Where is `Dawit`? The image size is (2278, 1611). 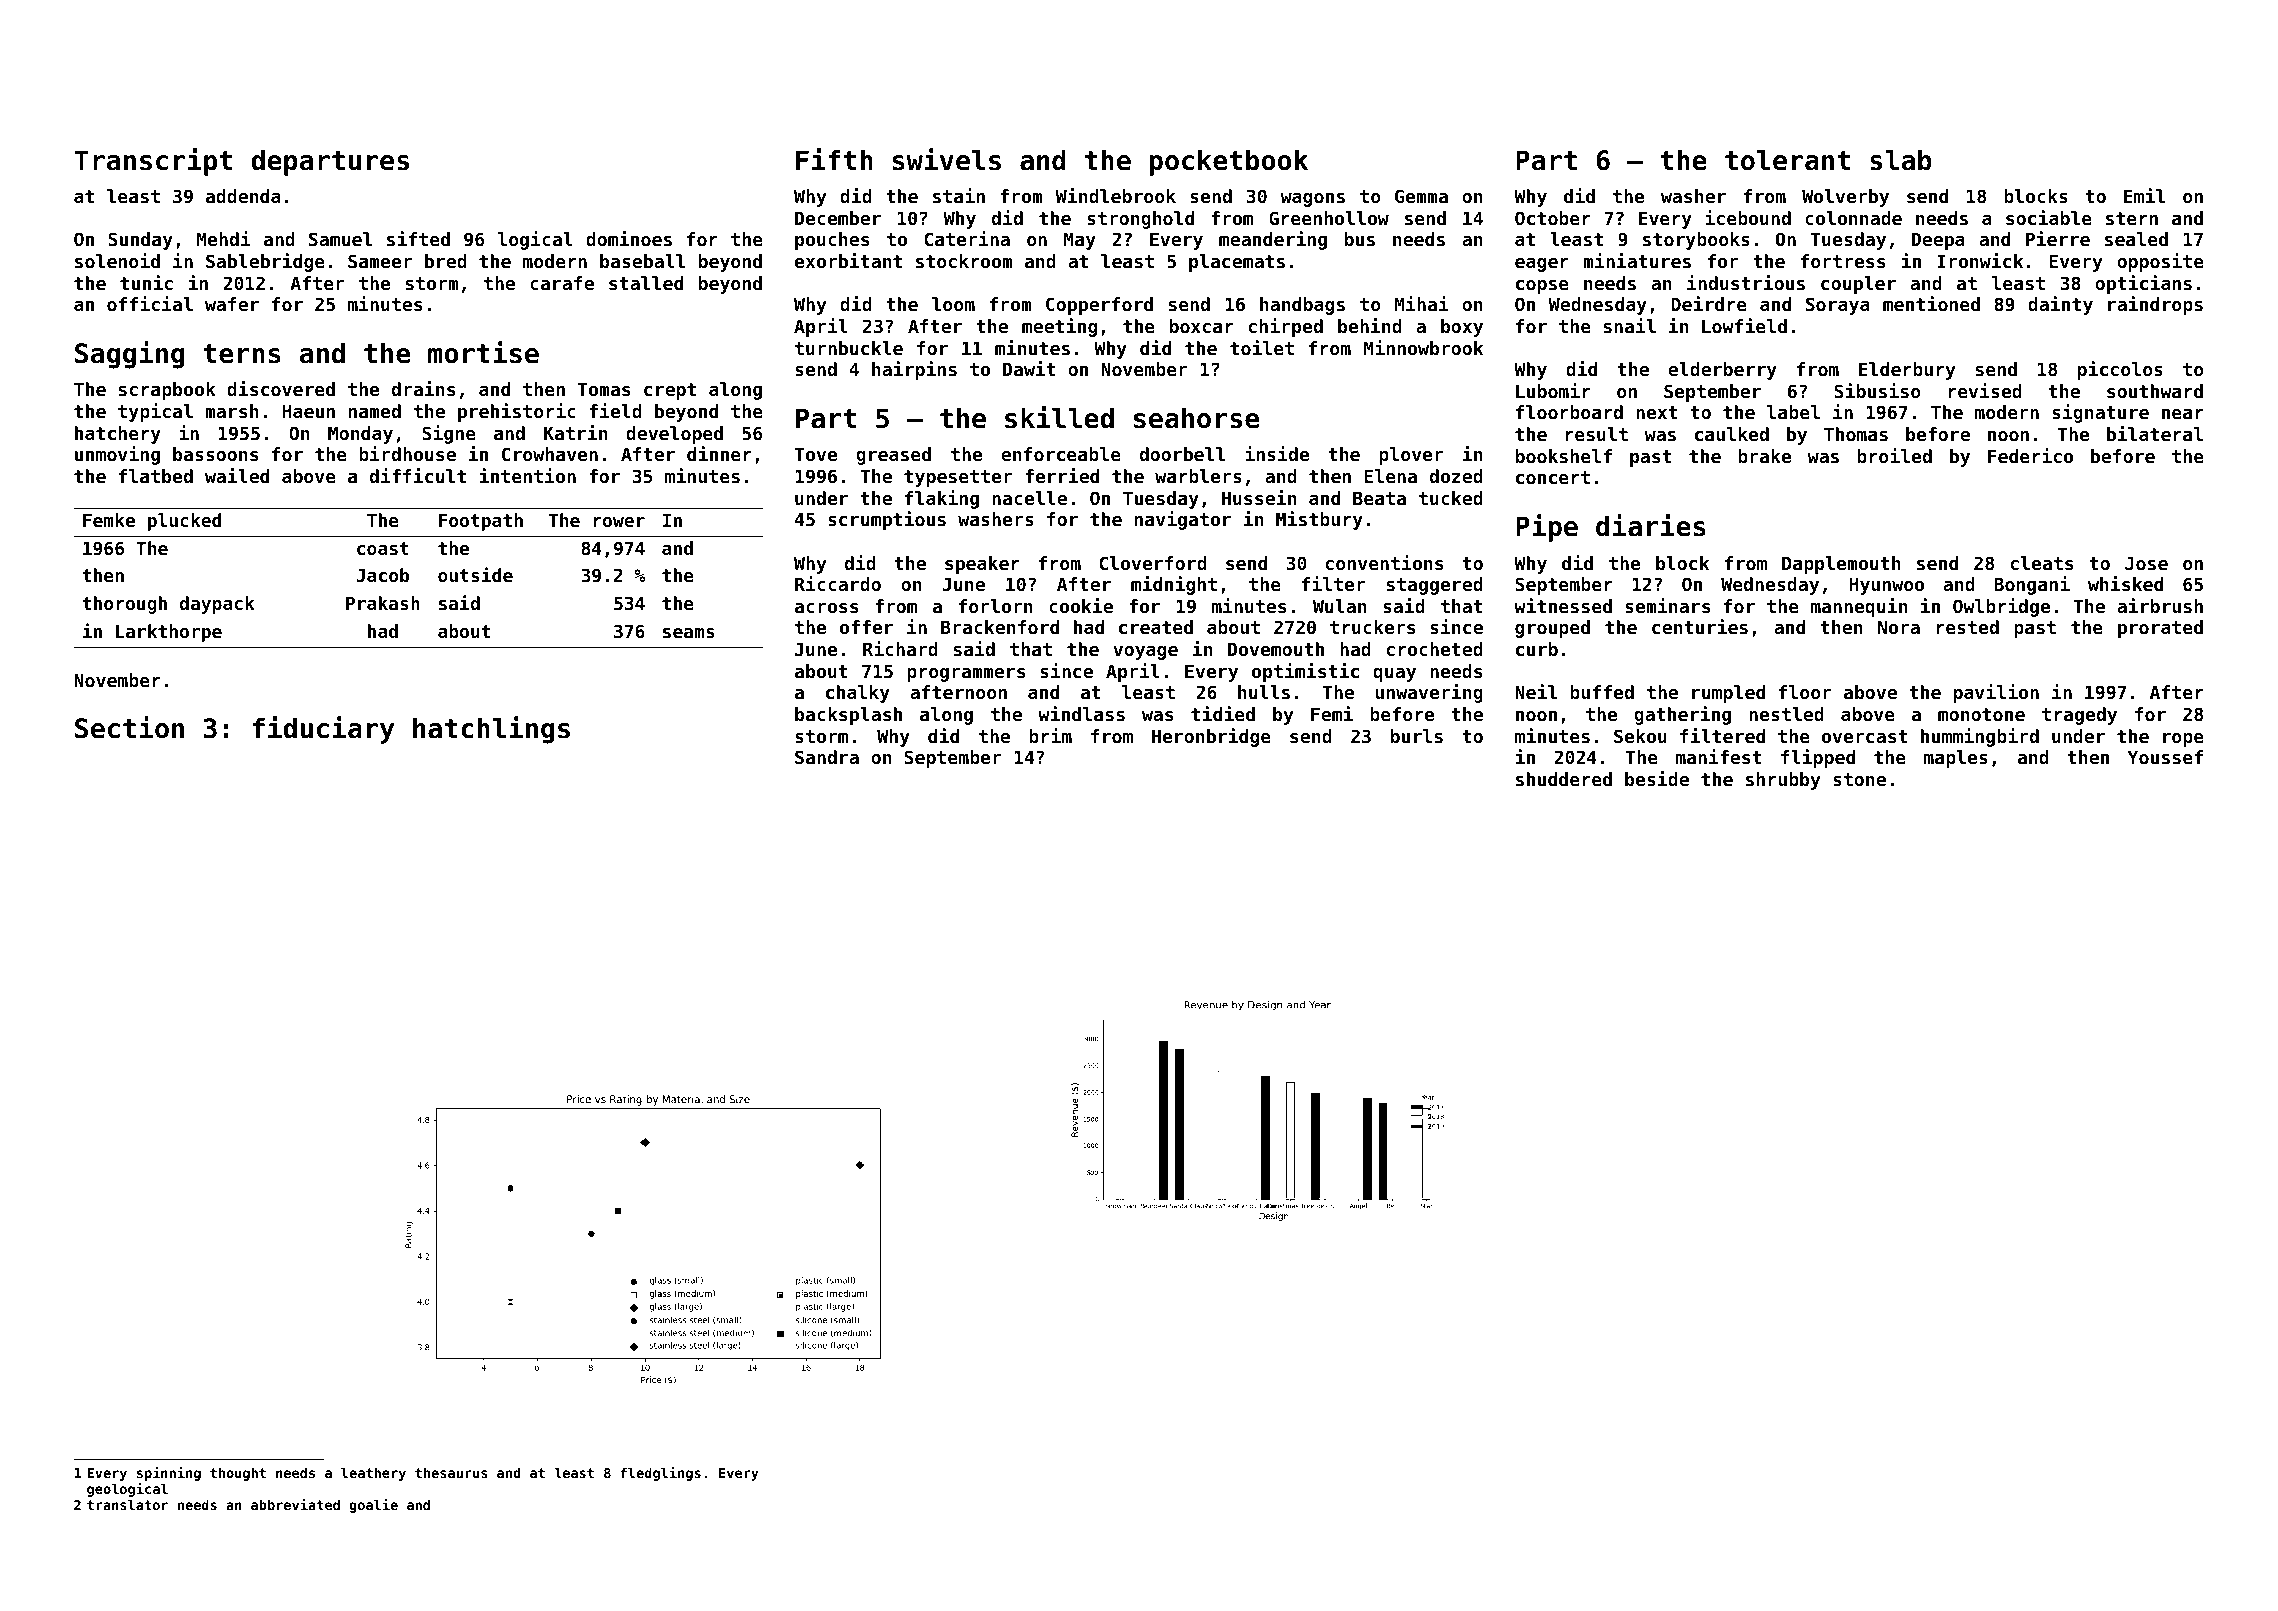 Dawit is located at coordinates (1029, 368).
